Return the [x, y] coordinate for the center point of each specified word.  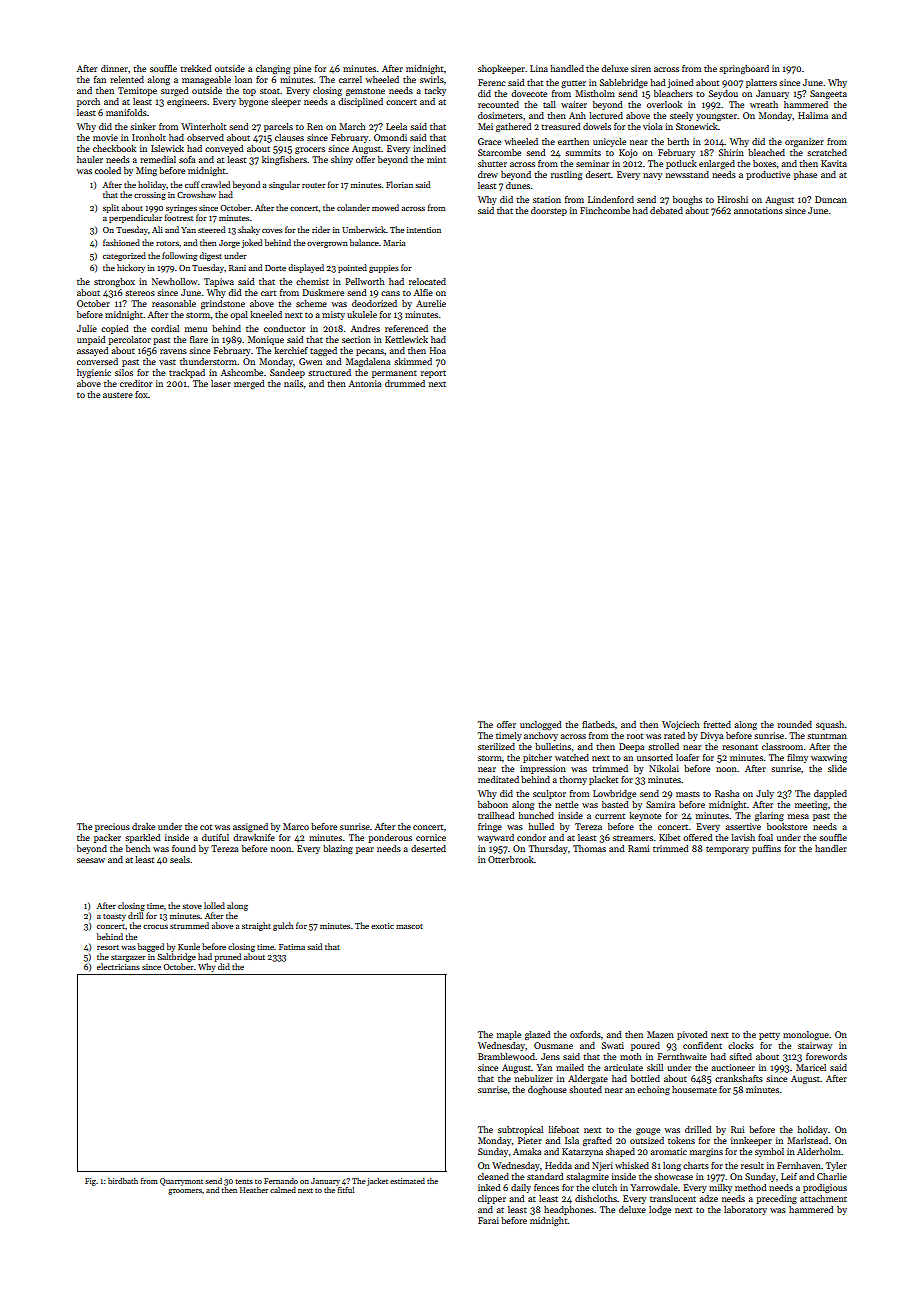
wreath [764, 104]
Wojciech [681, 725]
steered [211, 229]
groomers [185, 1192]
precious [112, 827]
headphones [569, 1210]
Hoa [437, 350]
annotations [758, 210]
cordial [165, 328]
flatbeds [598, 724]
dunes [518, 185]
